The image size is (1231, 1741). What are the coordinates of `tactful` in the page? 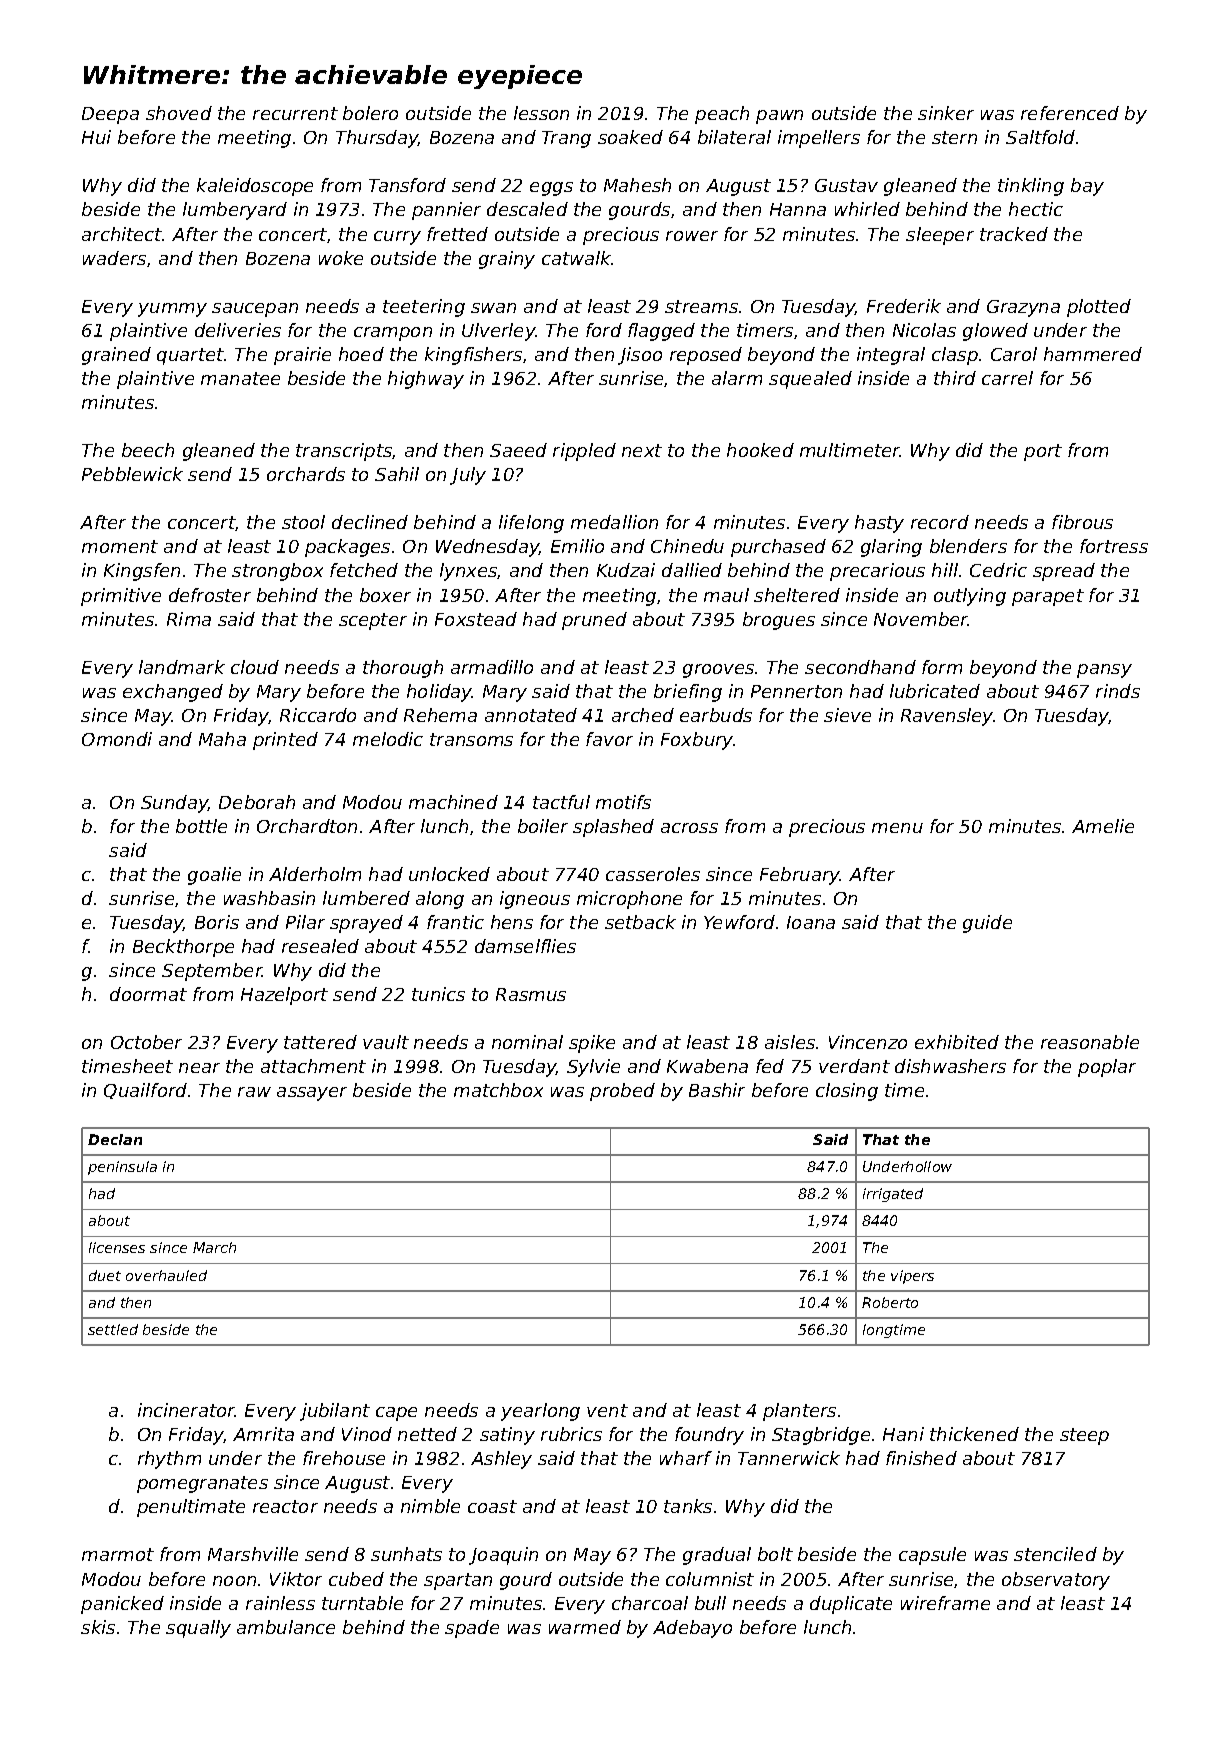 It's located at (561, 802).
